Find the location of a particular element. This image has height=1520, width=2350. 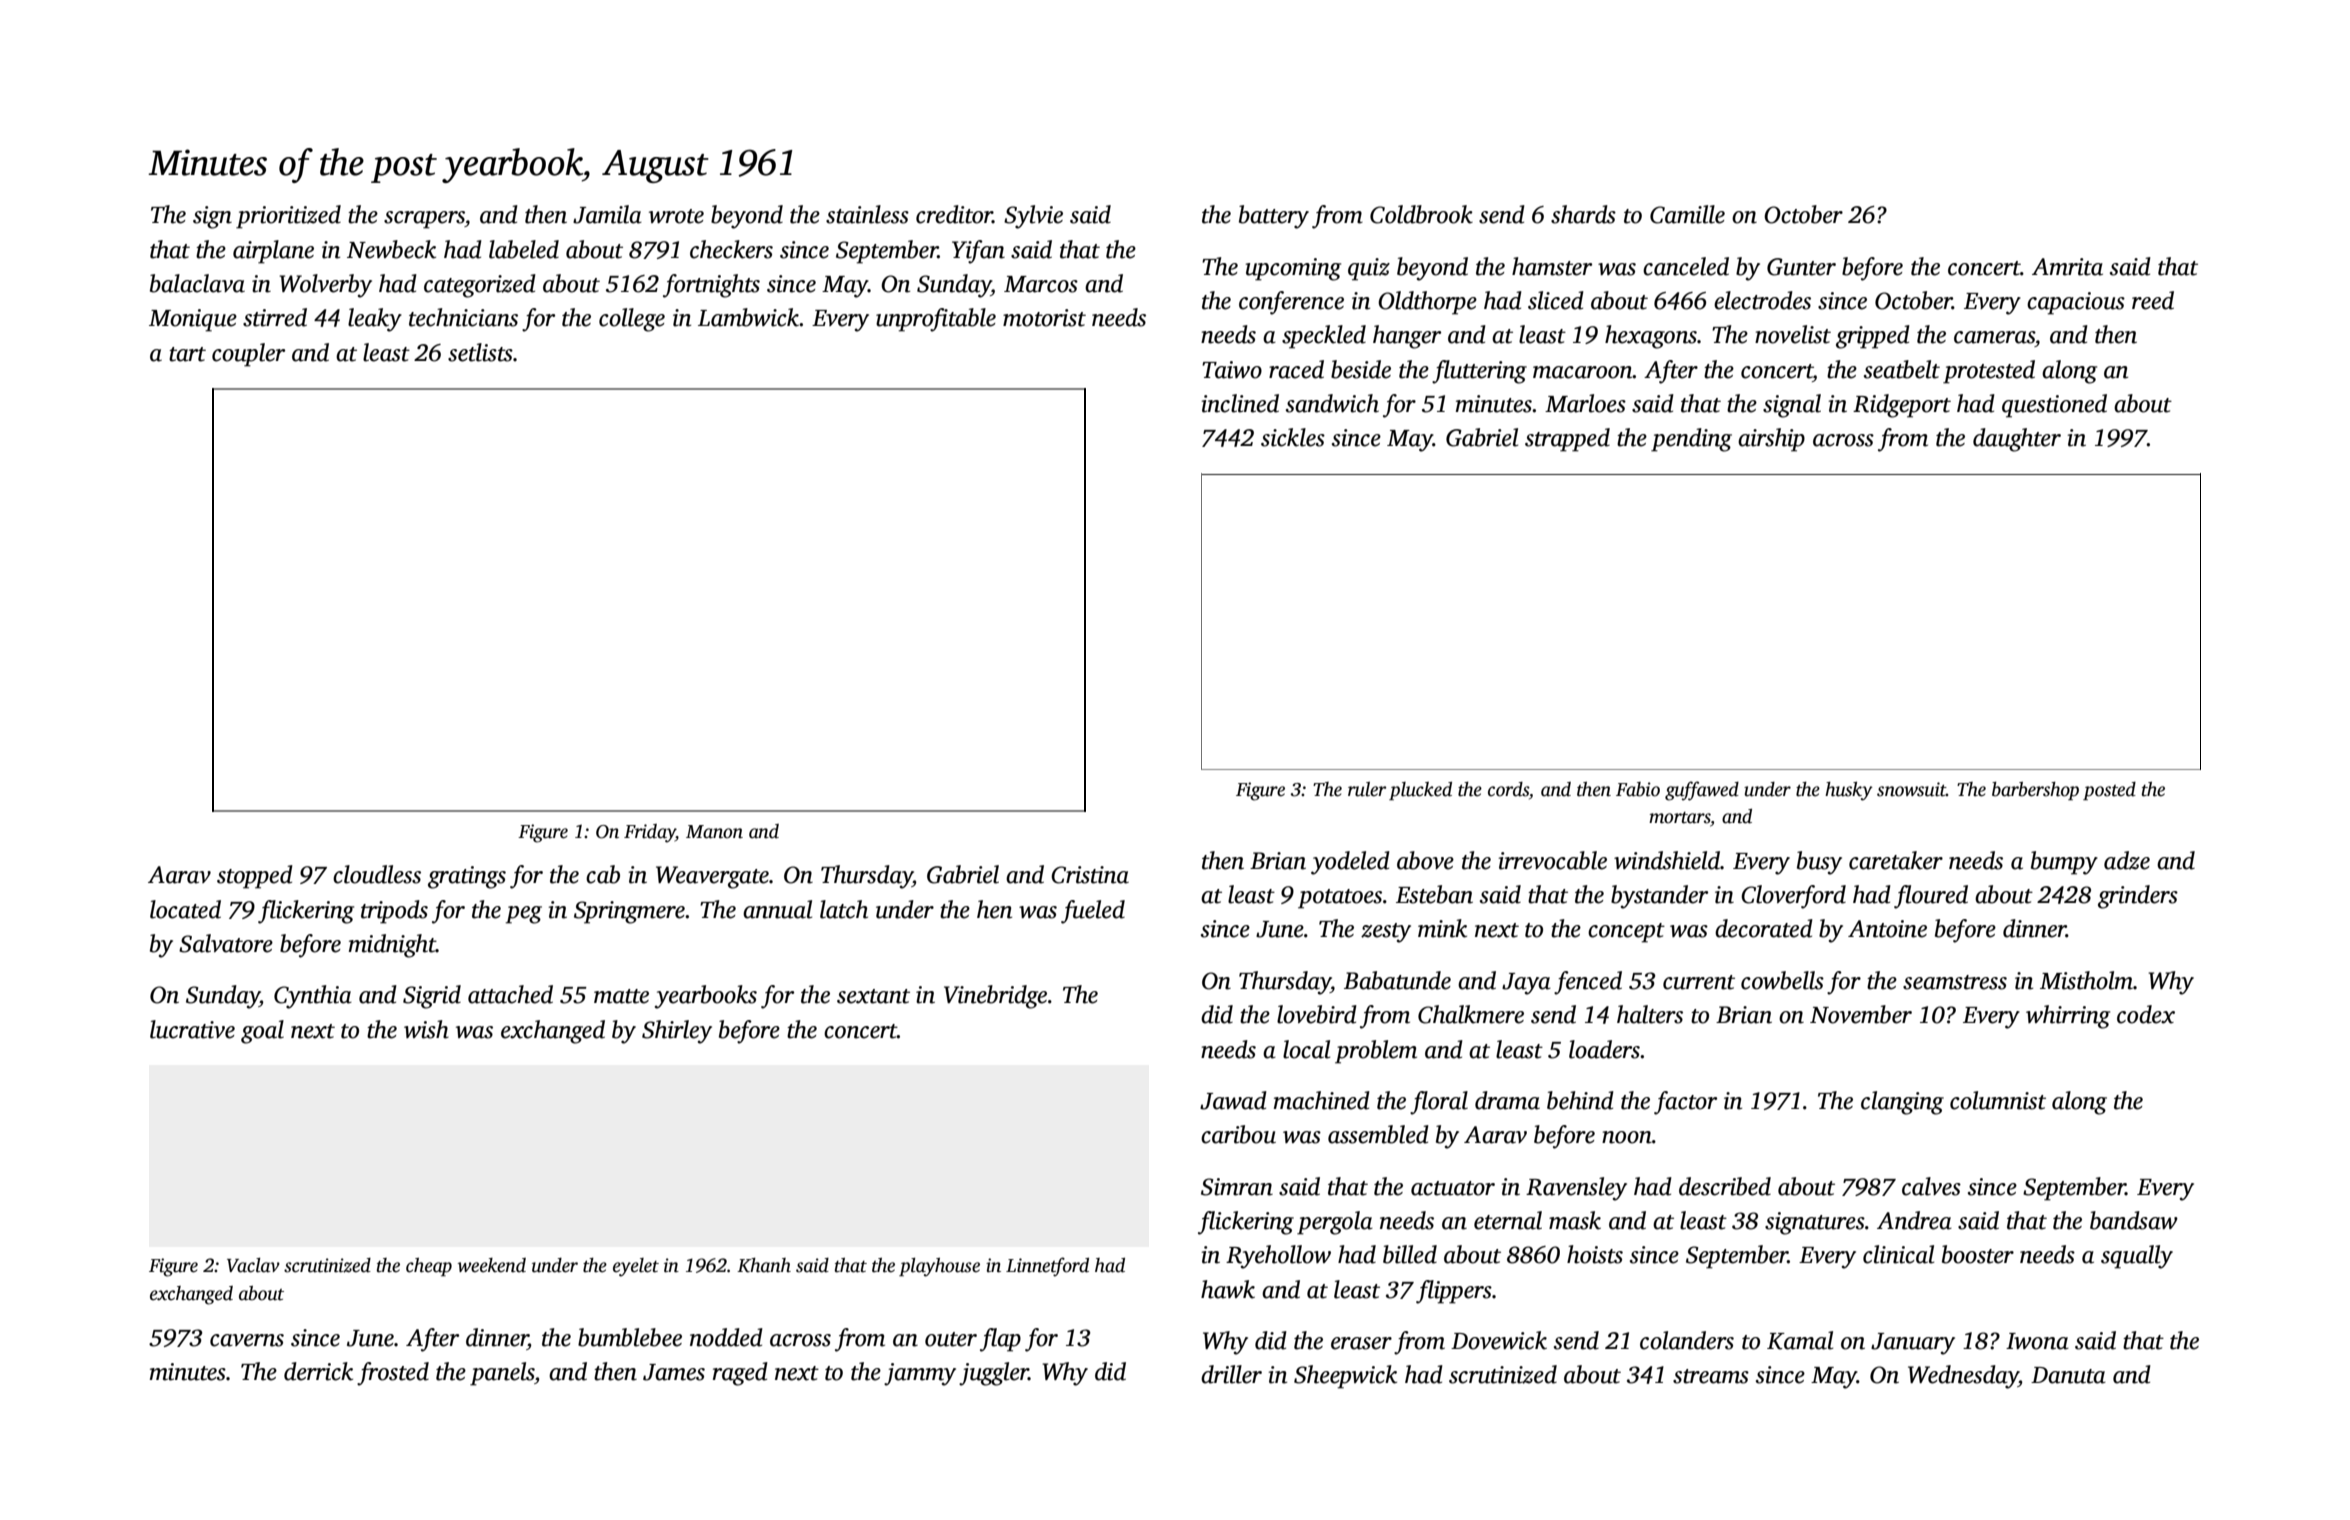

columnist is located at coordinates (1998, 1100).
